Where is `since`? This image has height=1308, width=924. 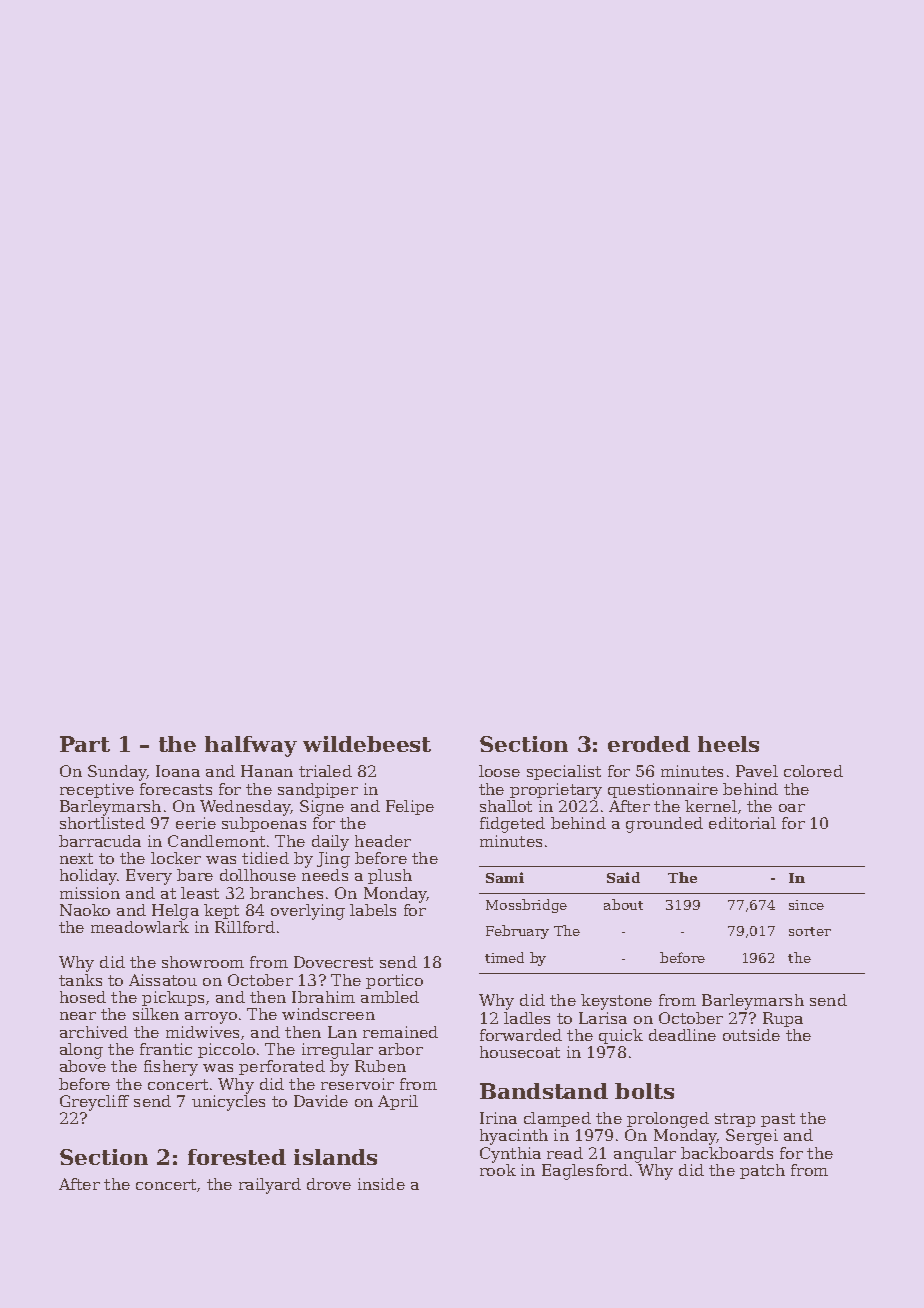
since is located at coordinates (806, 905).
